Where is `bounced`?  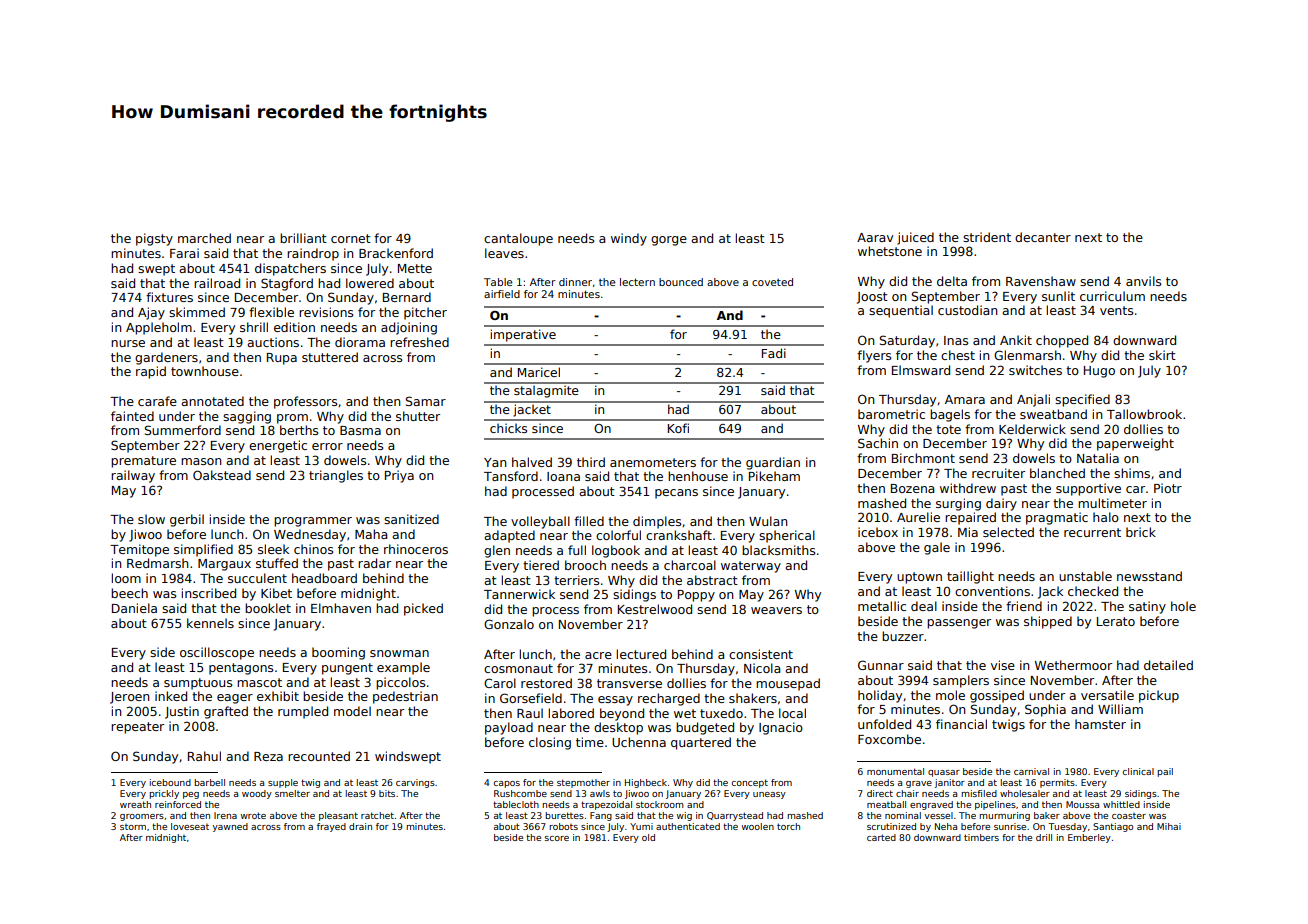 bounced is located at coordinates (681, 282).
